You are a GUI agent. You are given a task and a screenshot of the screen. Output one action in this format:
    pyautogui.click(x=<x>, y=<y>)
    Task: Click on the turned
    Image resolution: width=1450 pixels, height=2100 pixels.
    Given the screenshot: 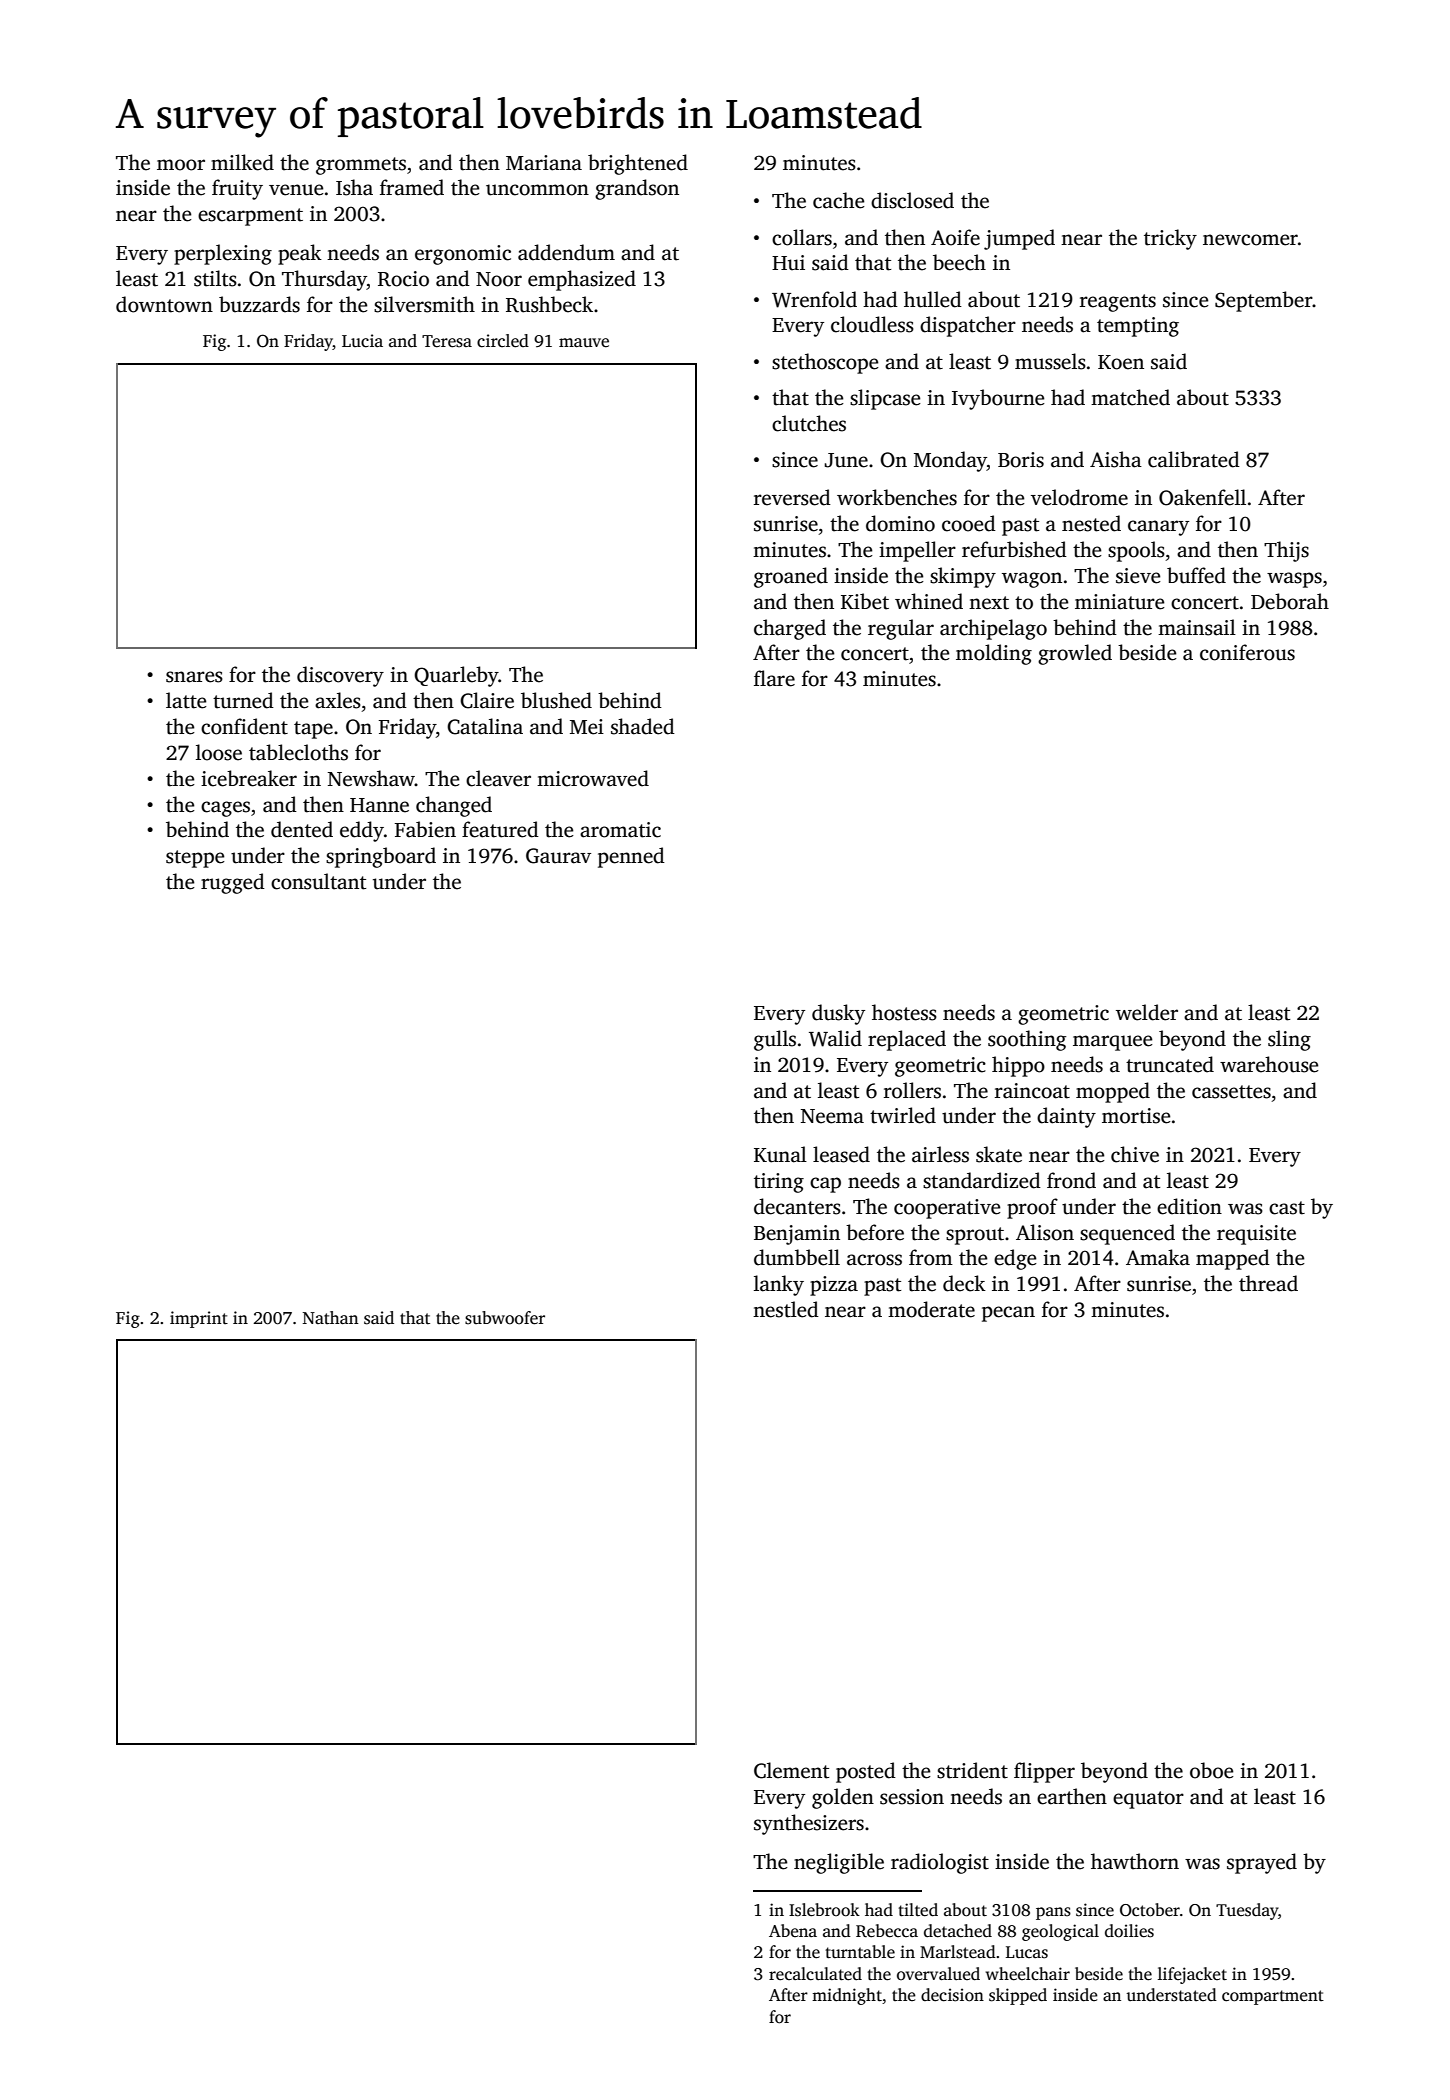 What is the action you would take?
    pyautogui.click(x=243, y=700)
